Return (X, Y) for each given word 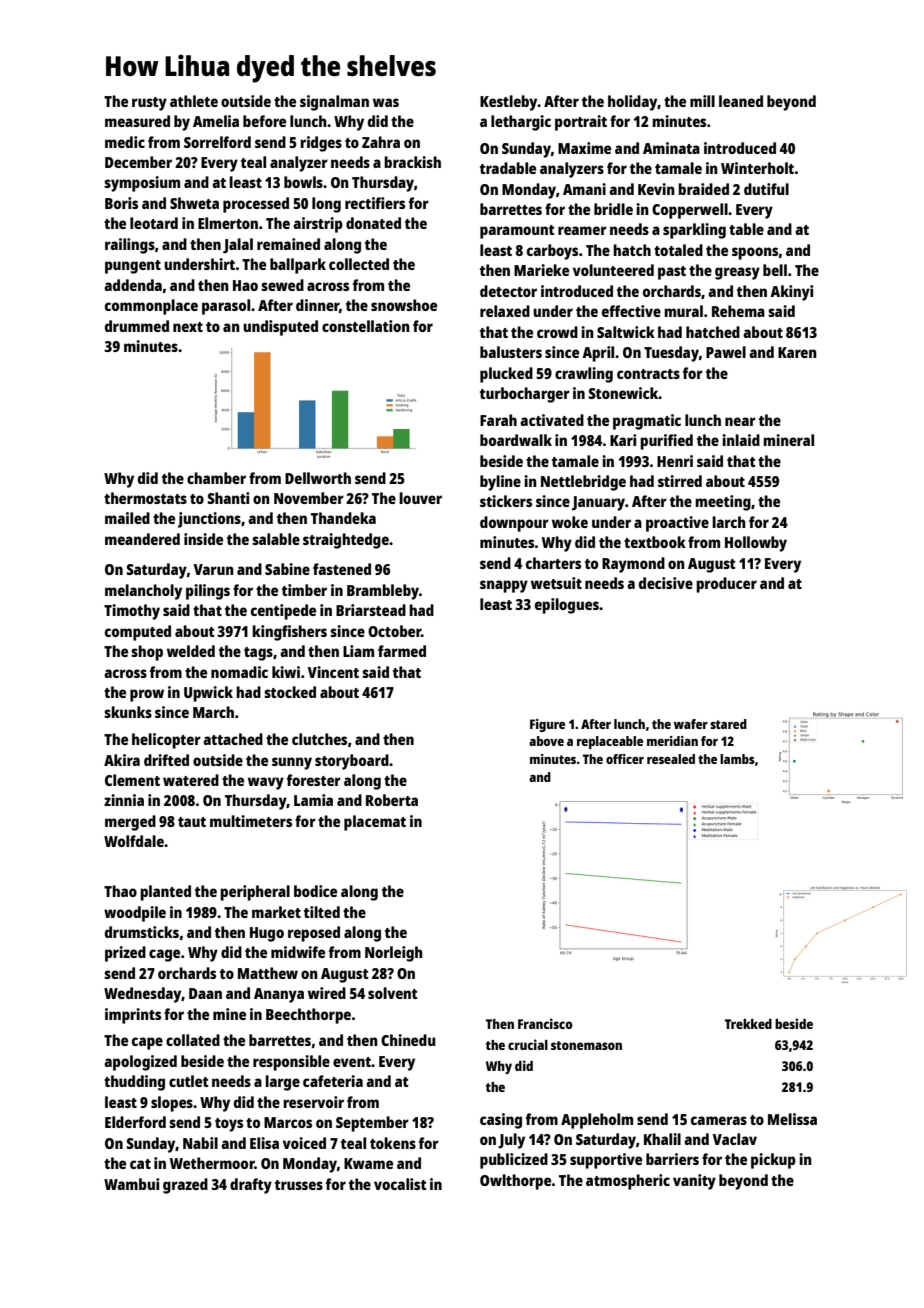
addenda (133, 285)
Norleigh (394, 954)
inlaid (741, 440)
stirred (680, 481)
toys (229, 1125)
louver (420, 498)
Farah (498, 420)
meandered (142, 539)
